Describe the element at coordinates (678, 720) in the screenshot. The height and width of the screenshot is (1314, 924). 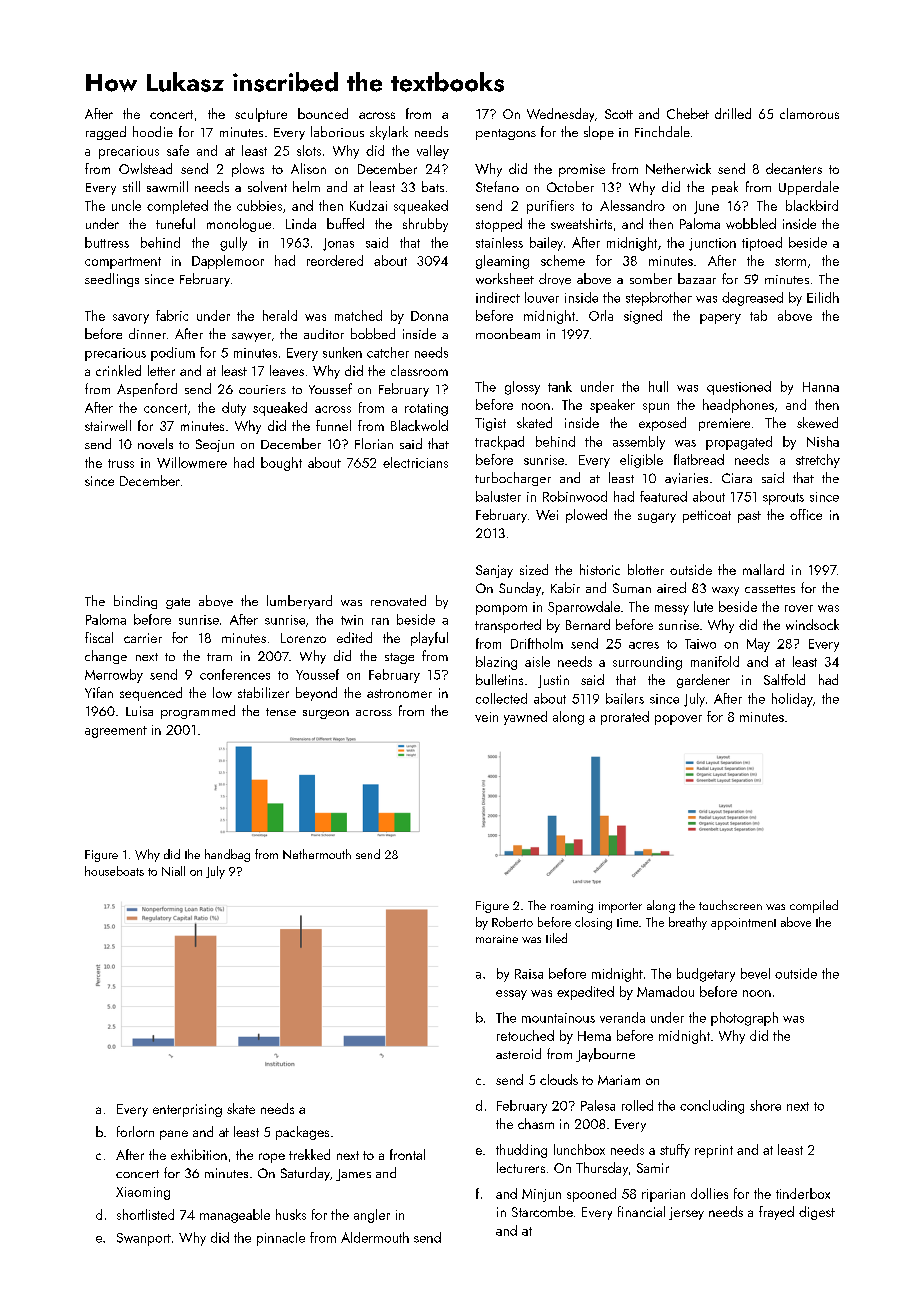
I see `popover` at that location.
